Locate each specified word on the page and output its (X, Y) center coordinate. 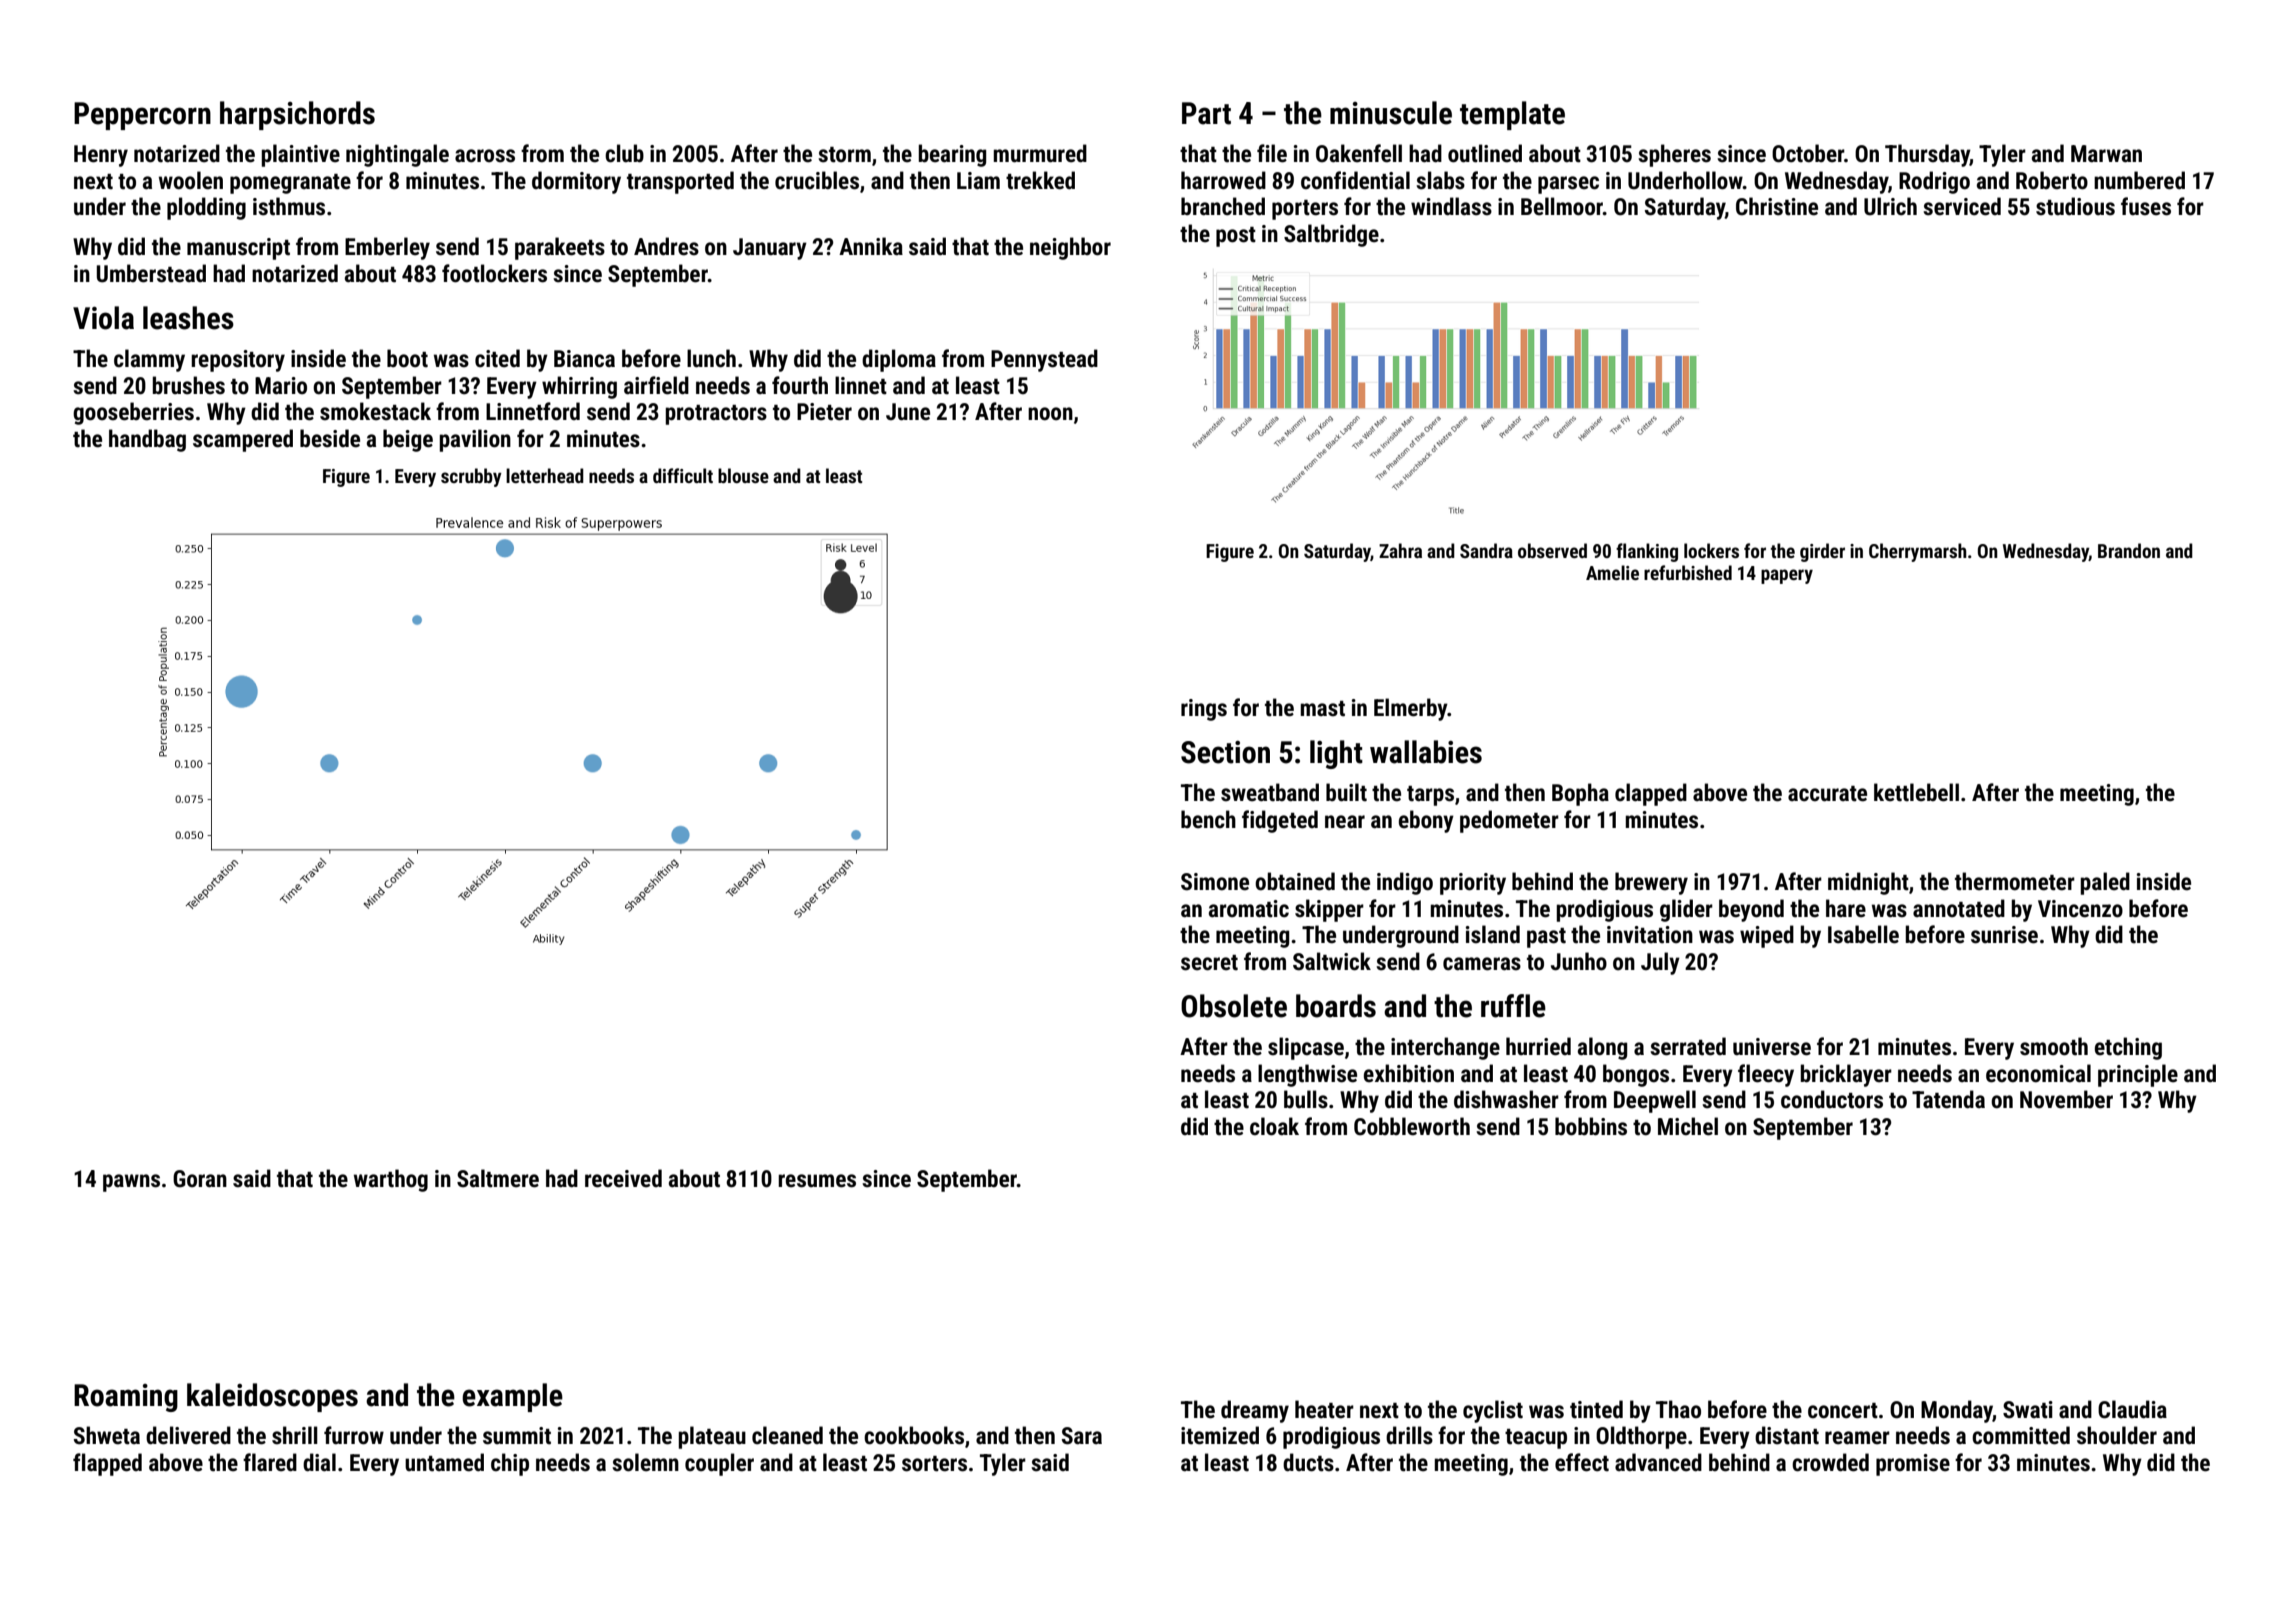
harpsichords (297, 115)
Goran (200, 1179)
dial (319, 1462)
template (1512, 115)
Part (1206, 113)
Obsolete (1234, 1006)
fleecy (1766, 1075)
